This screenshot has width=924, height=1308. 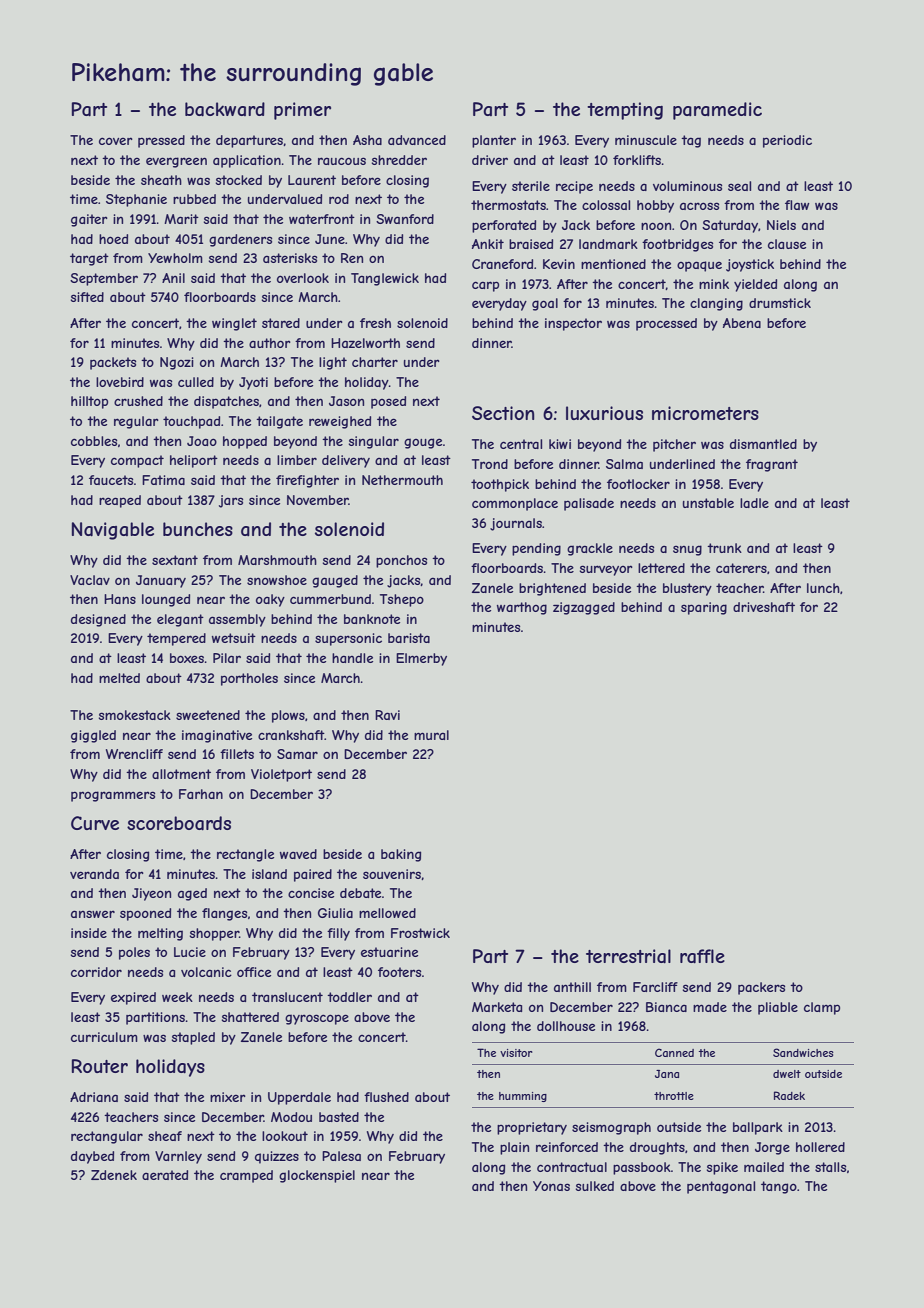 I want to click on backward, so click(x=225, y=109).
